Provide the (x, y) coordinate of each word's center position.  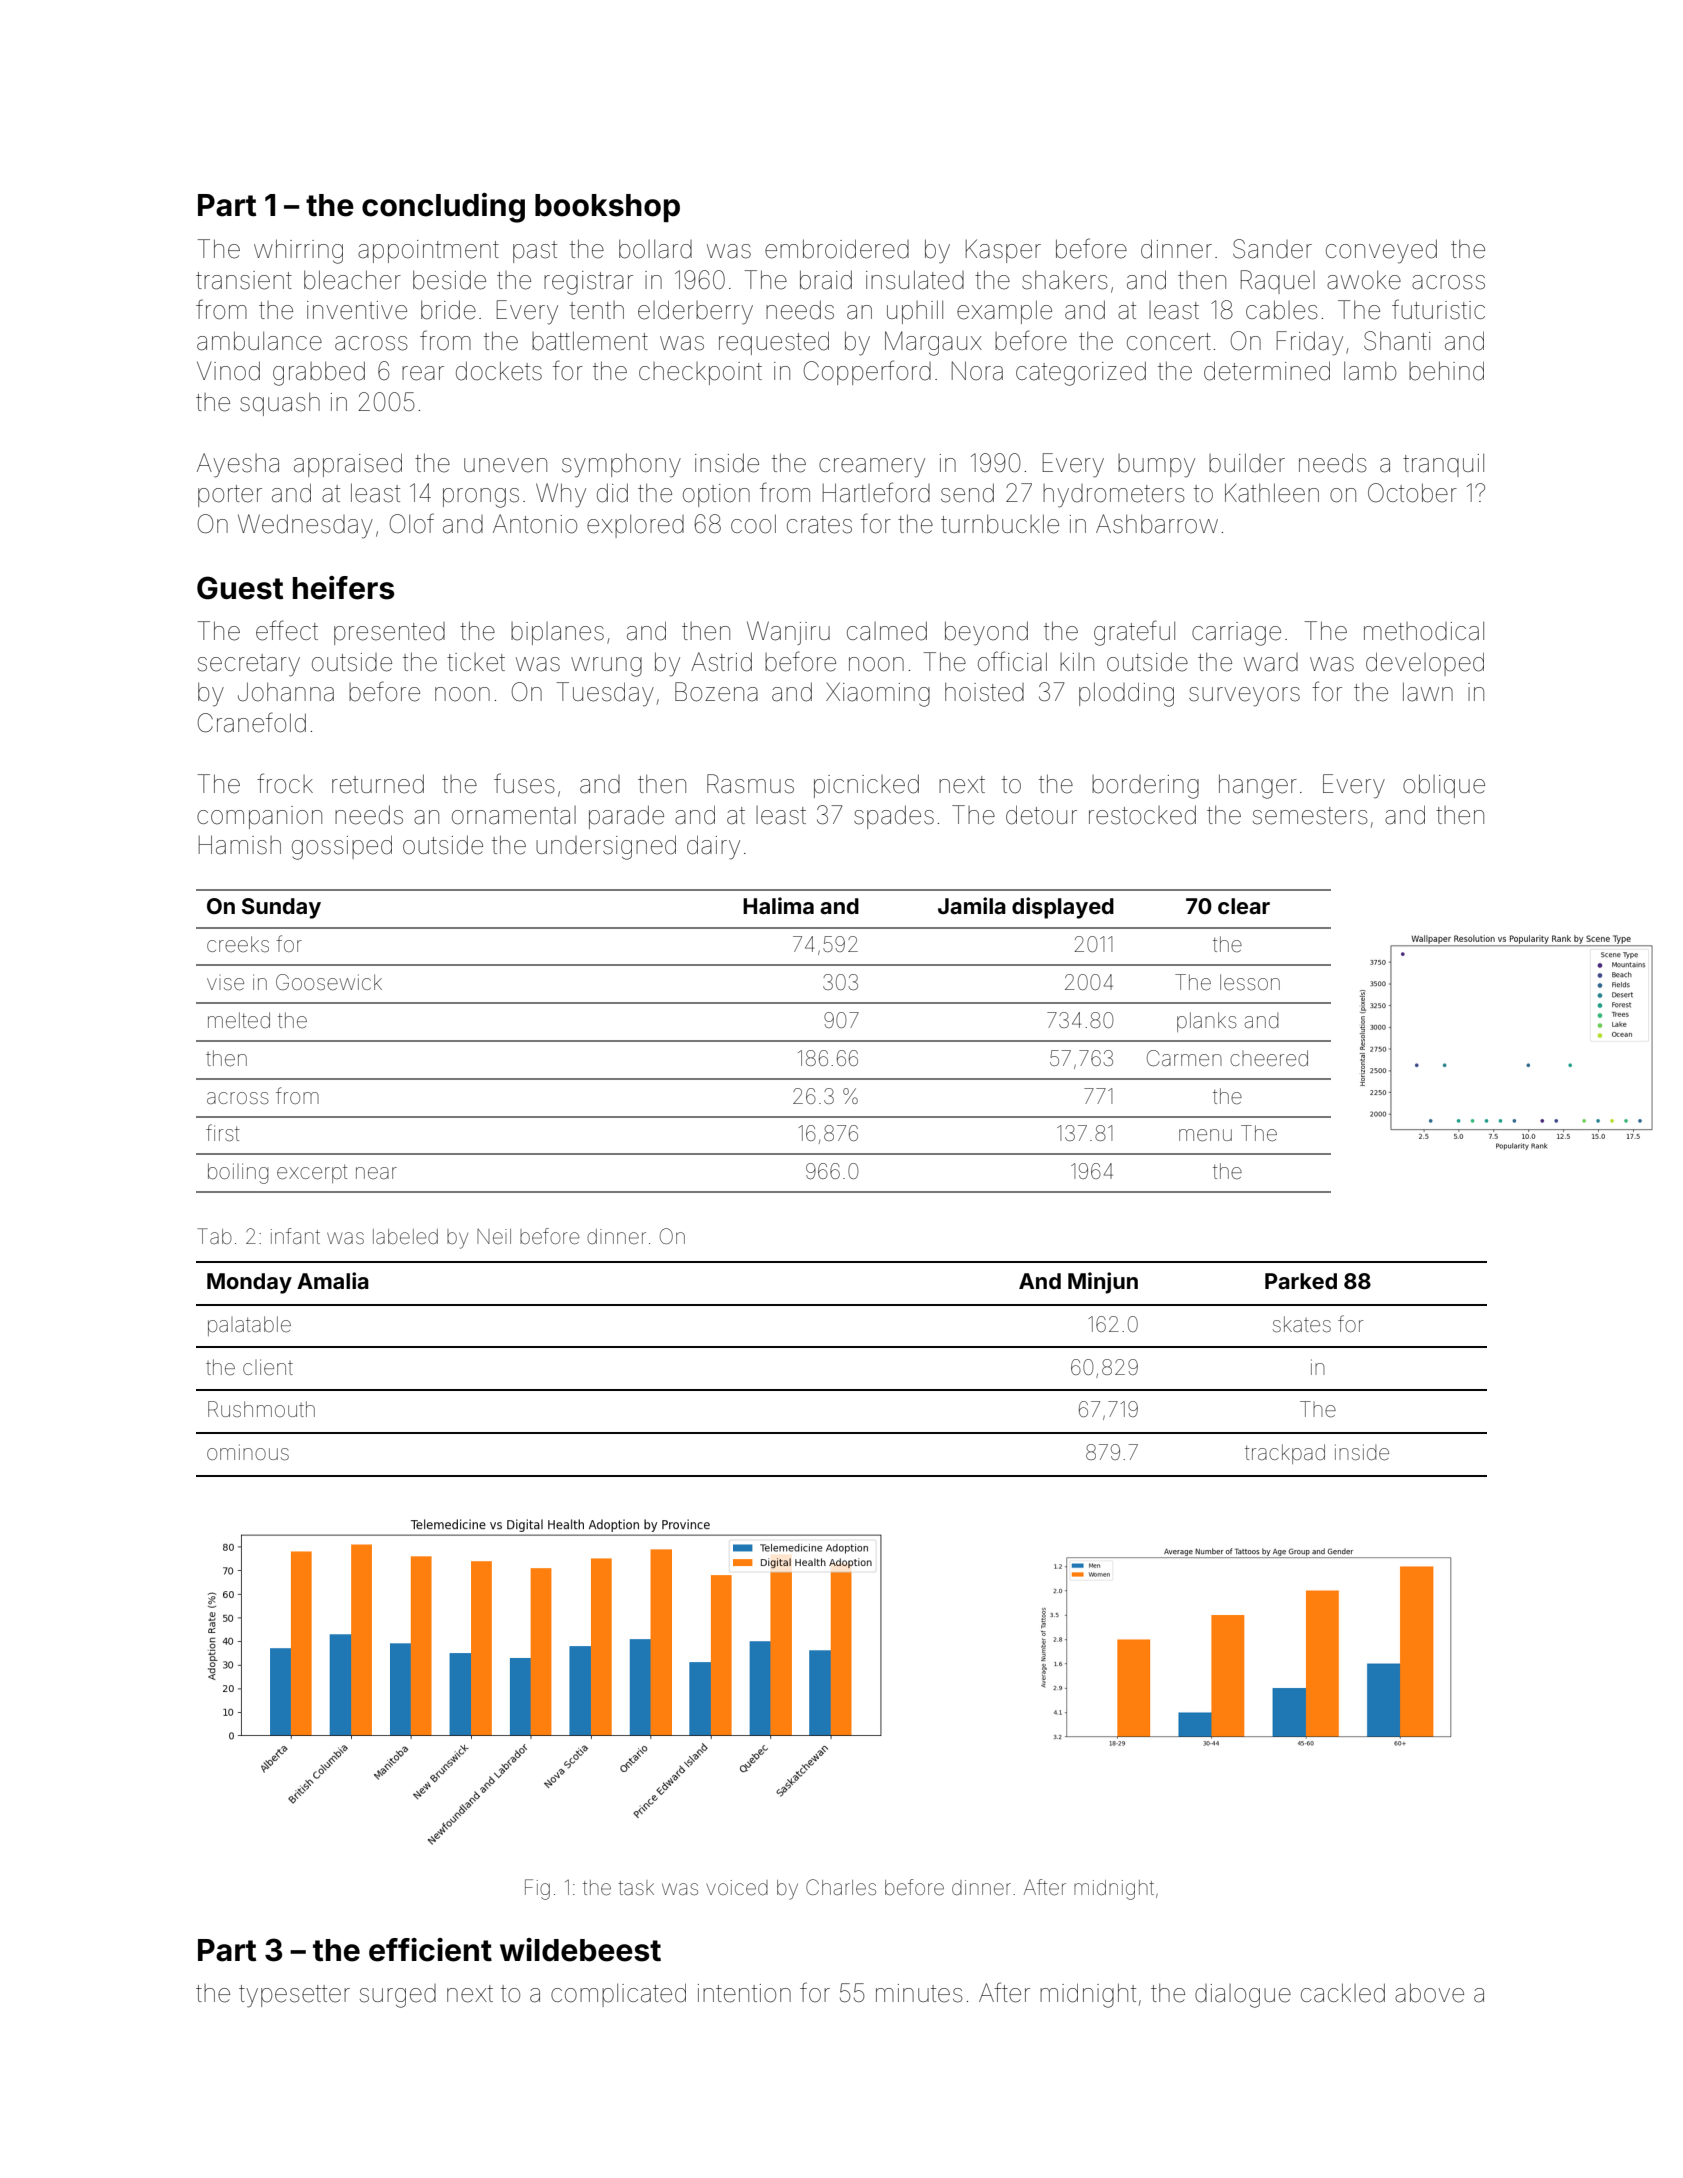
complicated (618, 1995)
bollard (655, 249)
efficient (430, 1950)
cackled (1343, 1993)
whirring (298, 251)
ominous (248, 1452)
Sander (1272, 249)
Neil (494, 1236)
